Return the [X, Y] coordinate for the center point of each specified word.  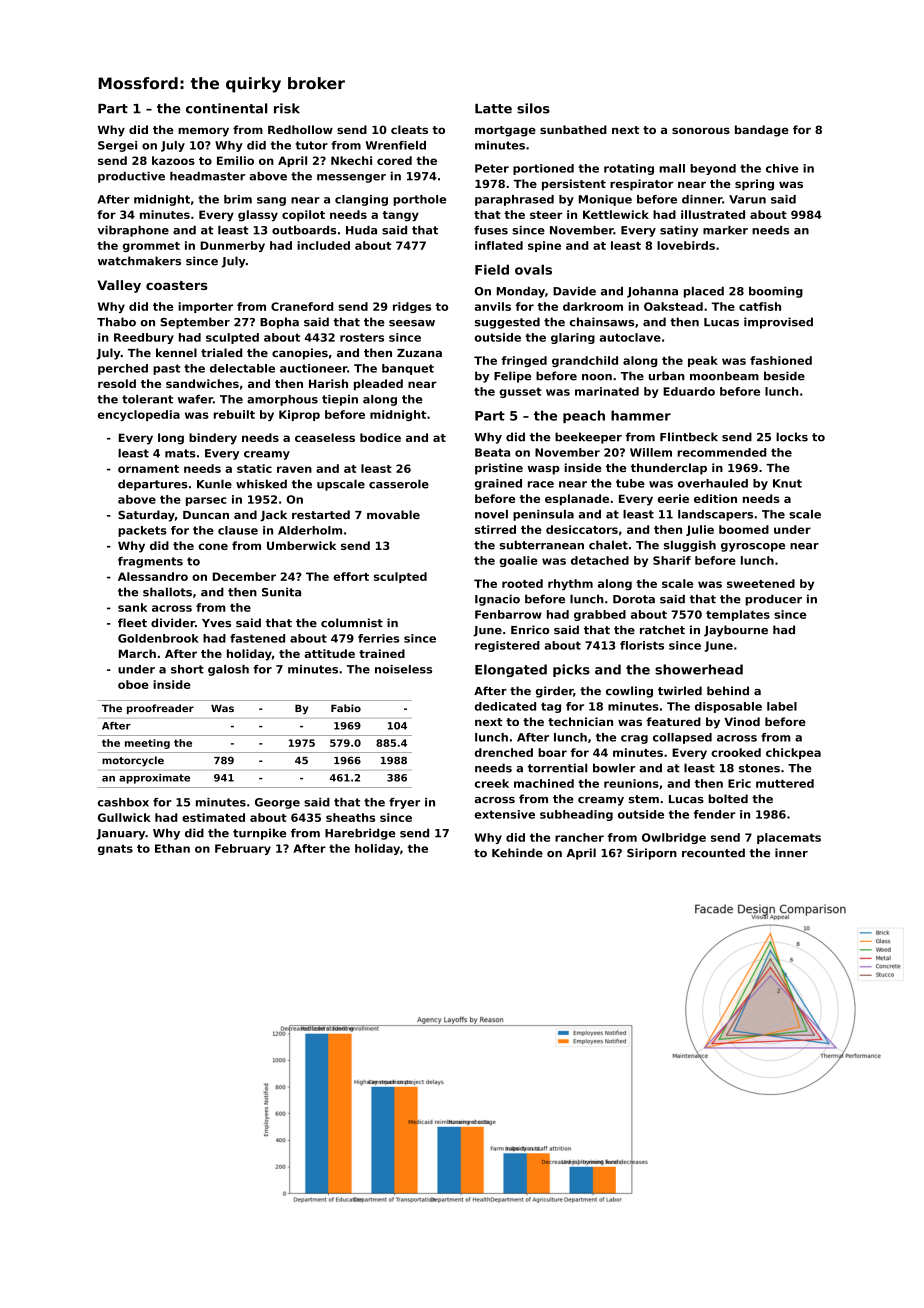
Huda [361, 230]
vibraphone [133, 231]
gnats [115, 850]
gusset [520, 392]
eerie [673, 498]
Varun [747, 199]
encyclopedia [139, 415]
